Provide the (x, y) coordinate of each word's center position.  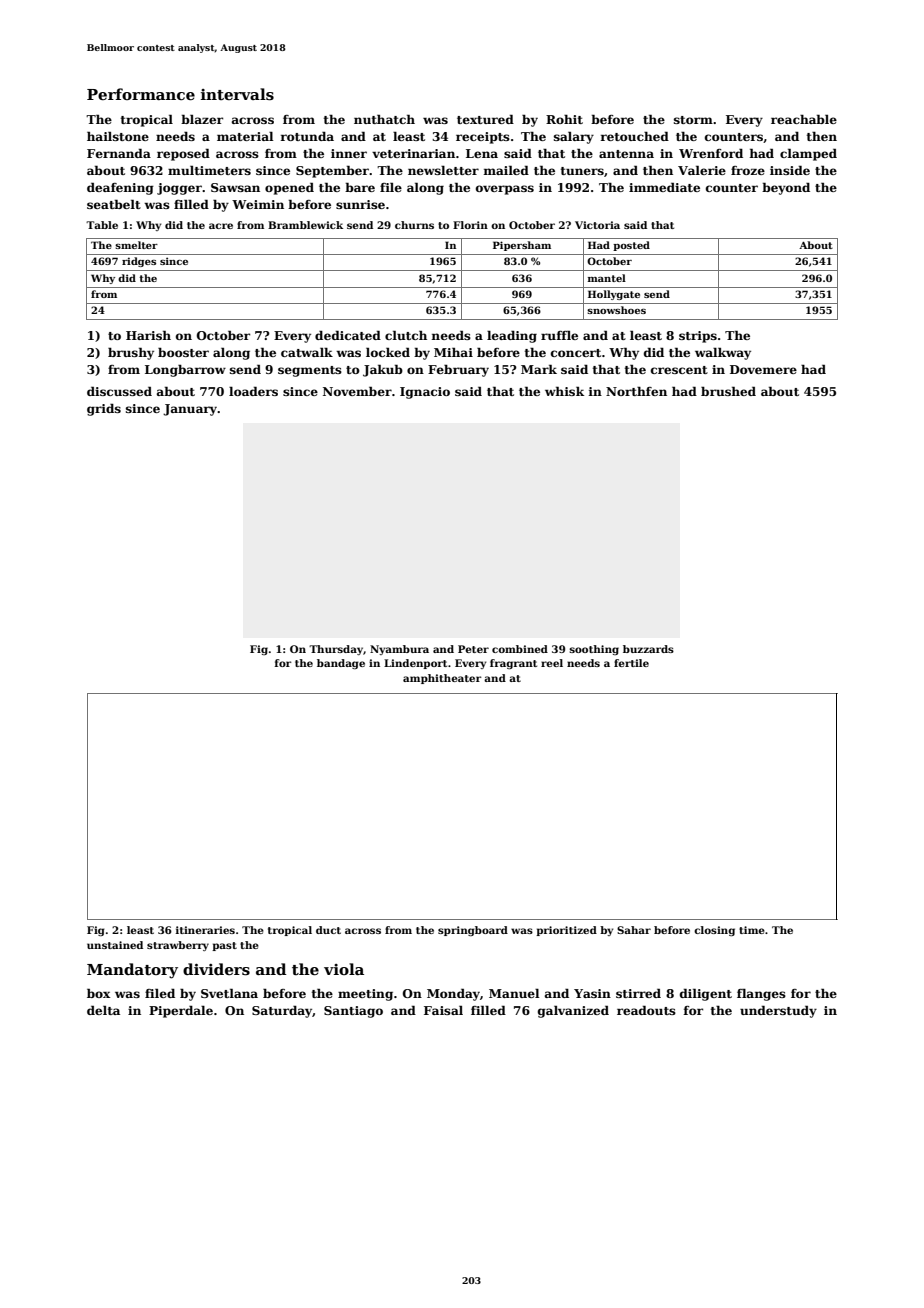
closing (714, 931)
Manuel (514, 993)
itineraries (205, 930)
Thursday (336, 650)
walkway (723, 353)
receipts (483, 138)
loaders (253, 391)
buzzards (648, 649)
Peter (473, 649)
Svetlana (229, 993)
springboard (473, 931)
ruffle (559, 335)
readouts (646, 1010)
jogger (179, 189)
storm (693, 120)
